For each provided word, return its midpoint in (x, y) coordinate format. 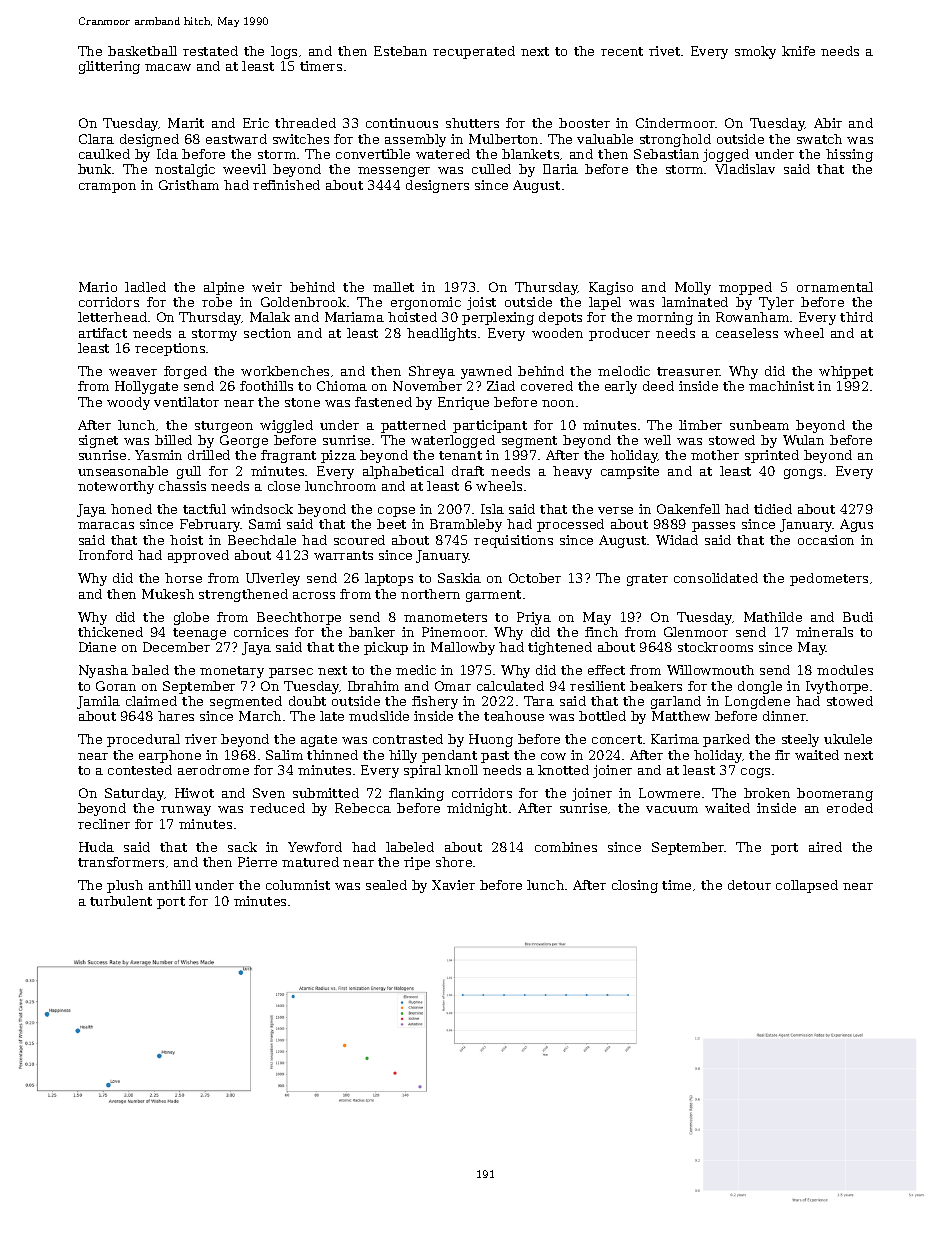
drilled (209, 455)
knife (798, 51)
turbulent (121, 901)
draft (468, 471)
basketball (142, 51)
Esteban (400, 51)
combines (566, 847)
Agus (856, 525)
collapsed (807, 886)
